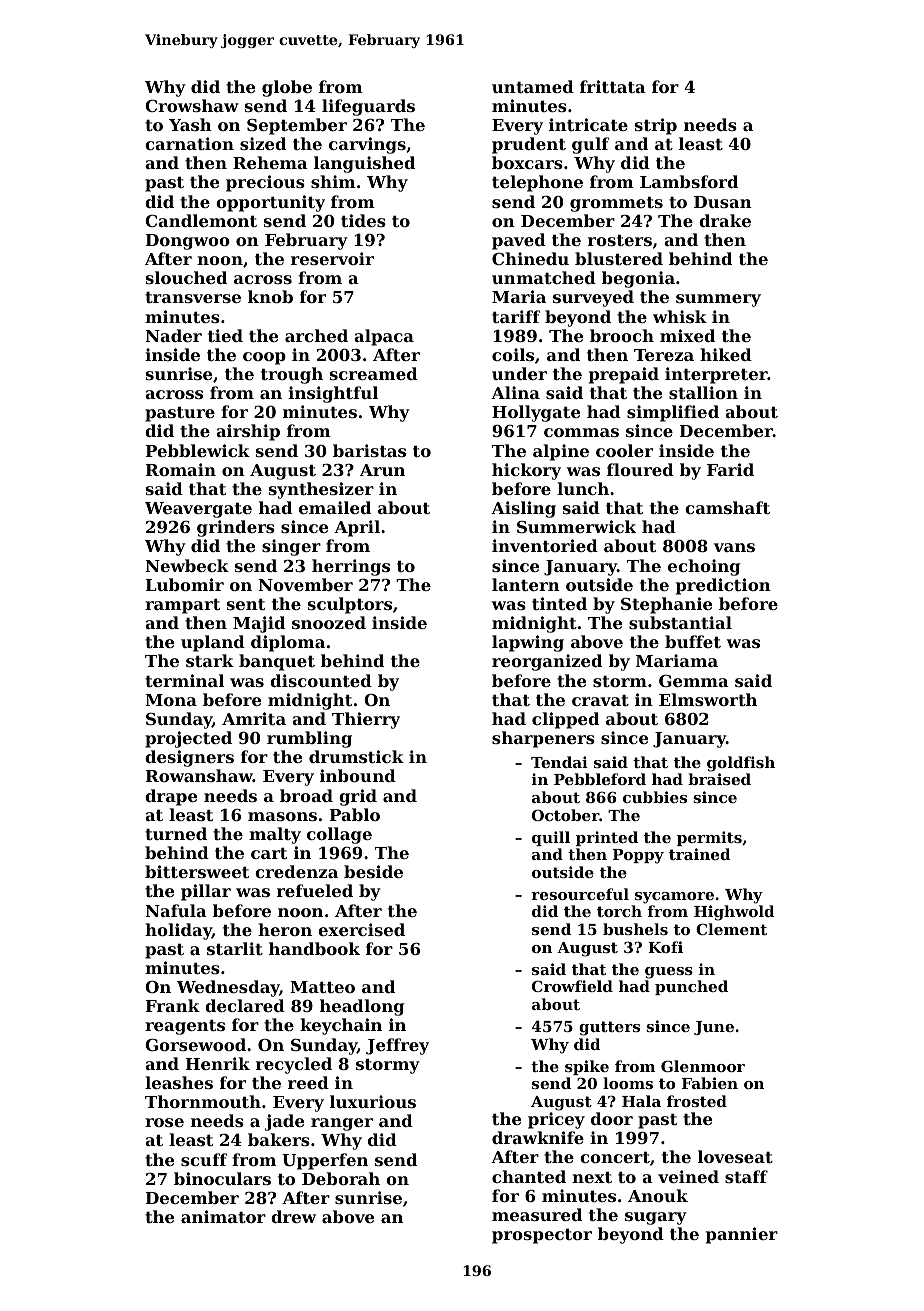 This page has height=1311, width=924. What do you see at coordinates (576, 526) in the page?
I see `Summerwick` at bounding box center [576, 526].
